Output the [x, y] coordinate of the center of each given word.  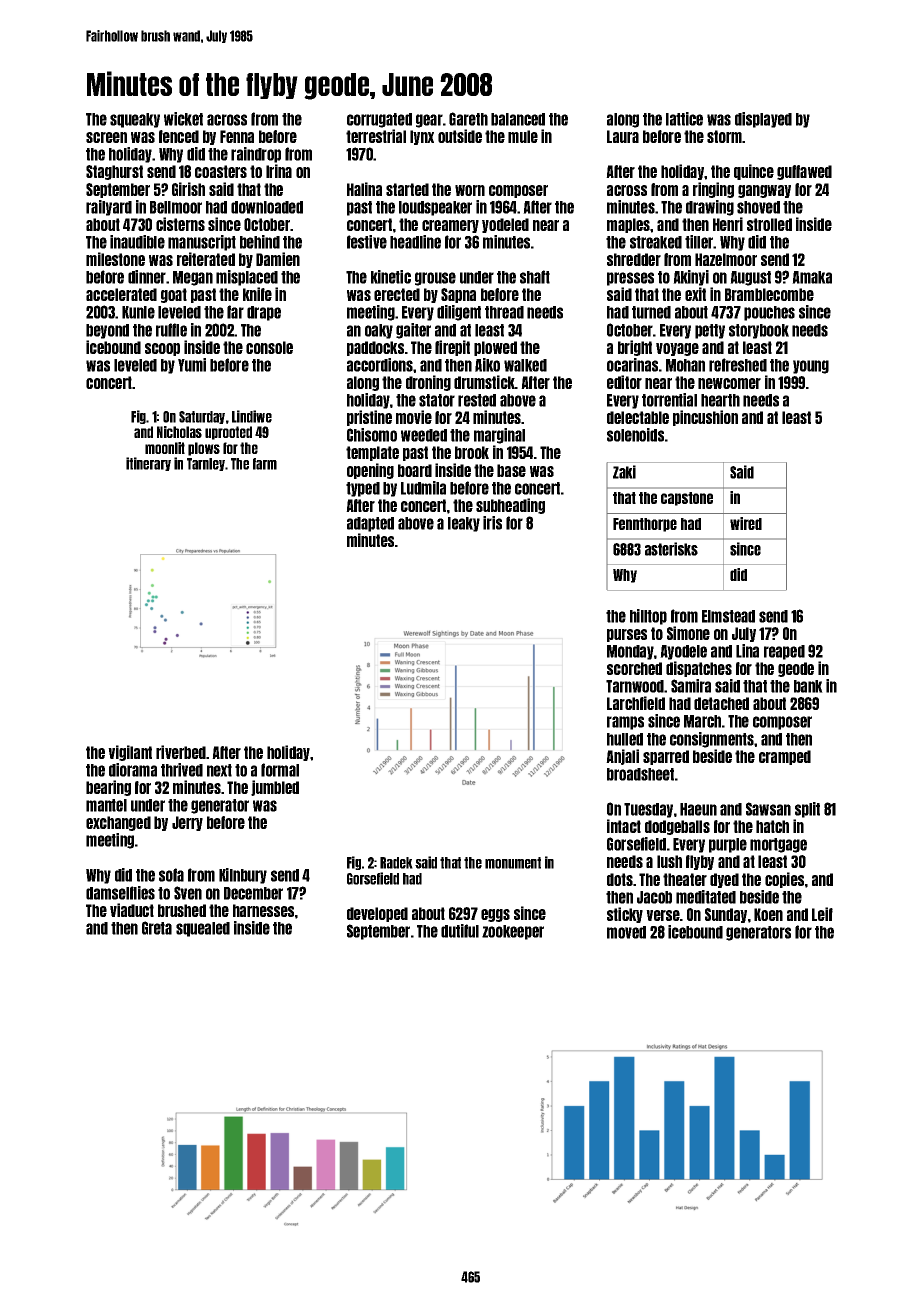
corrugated [379, 120]
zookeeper [513, 932]
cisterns [180, 224]
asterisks [671, 549]
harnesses [263, 910]
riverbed [181, 752]
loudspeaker [435, 208]
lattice [684, 119]
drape [264, 313]
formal [280, 770]
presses [630, 279]
